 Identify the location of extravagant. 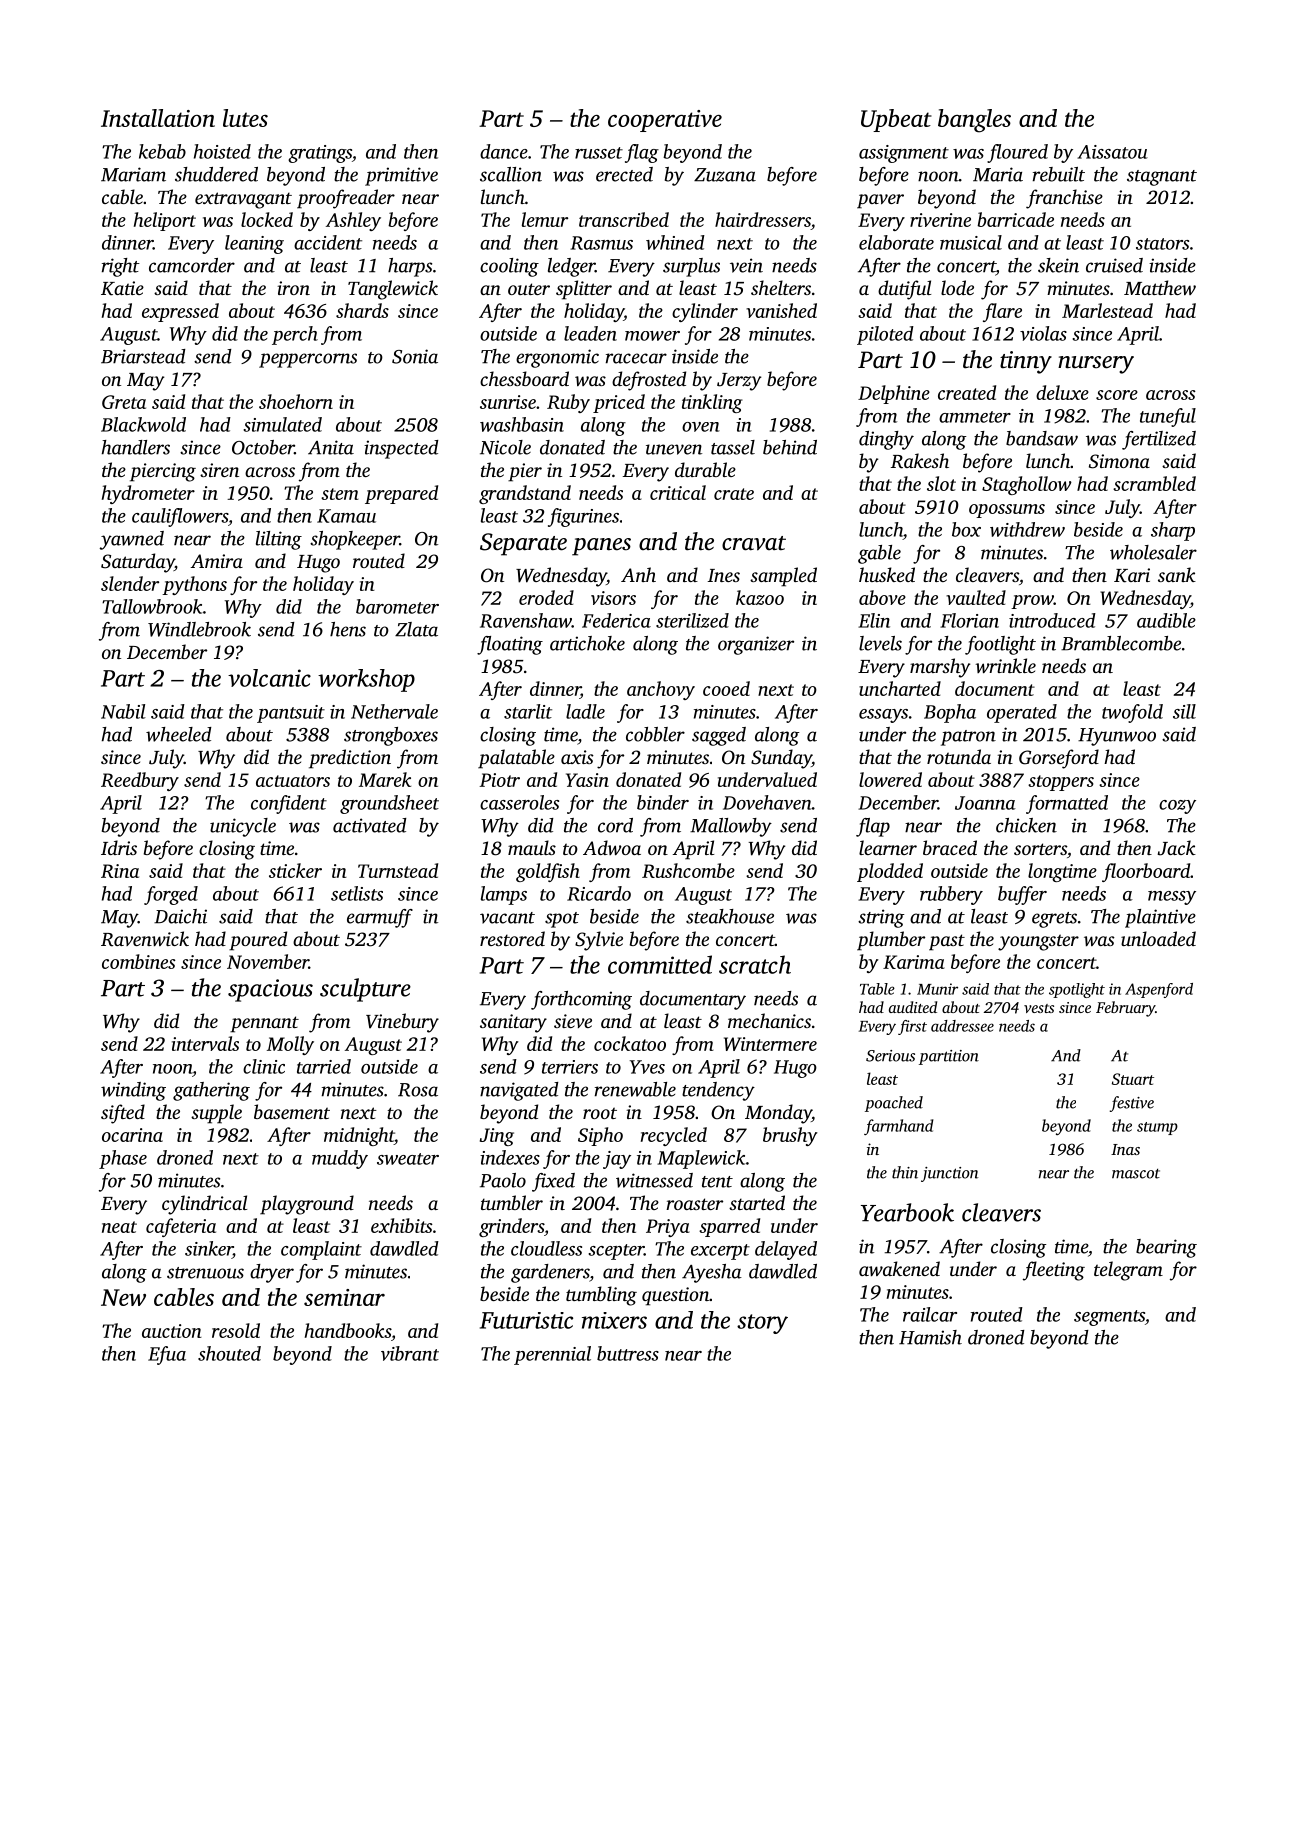
(243, 200).
